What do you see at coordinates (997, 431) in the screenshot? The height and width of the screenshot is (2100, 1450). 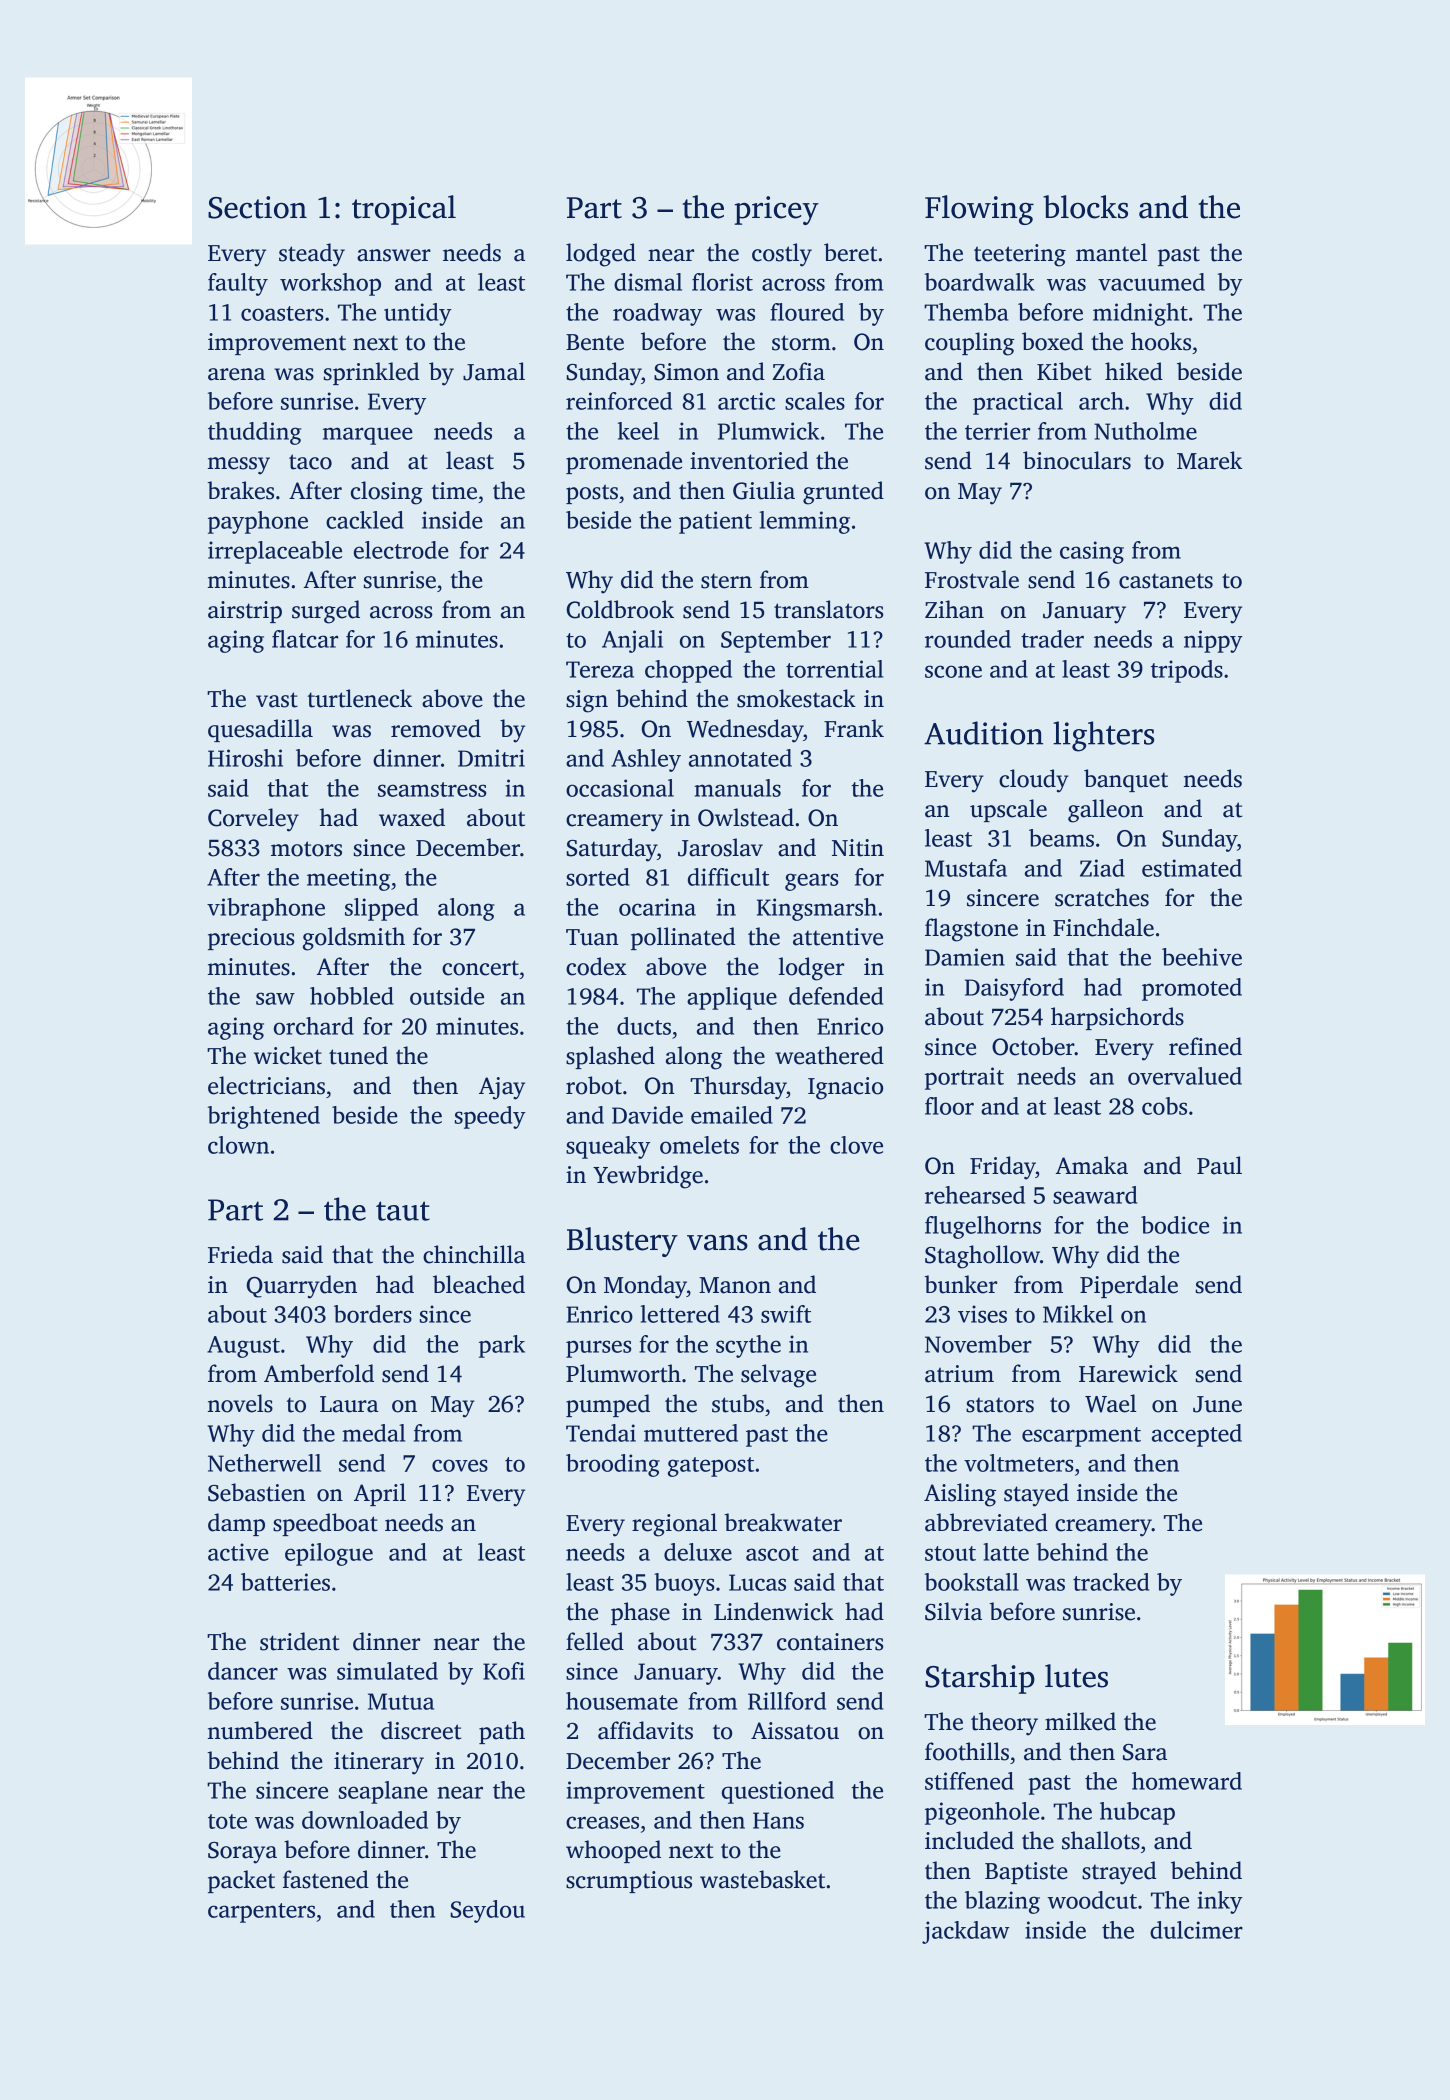 I see `terrier` at bounding box center [997, 431].
